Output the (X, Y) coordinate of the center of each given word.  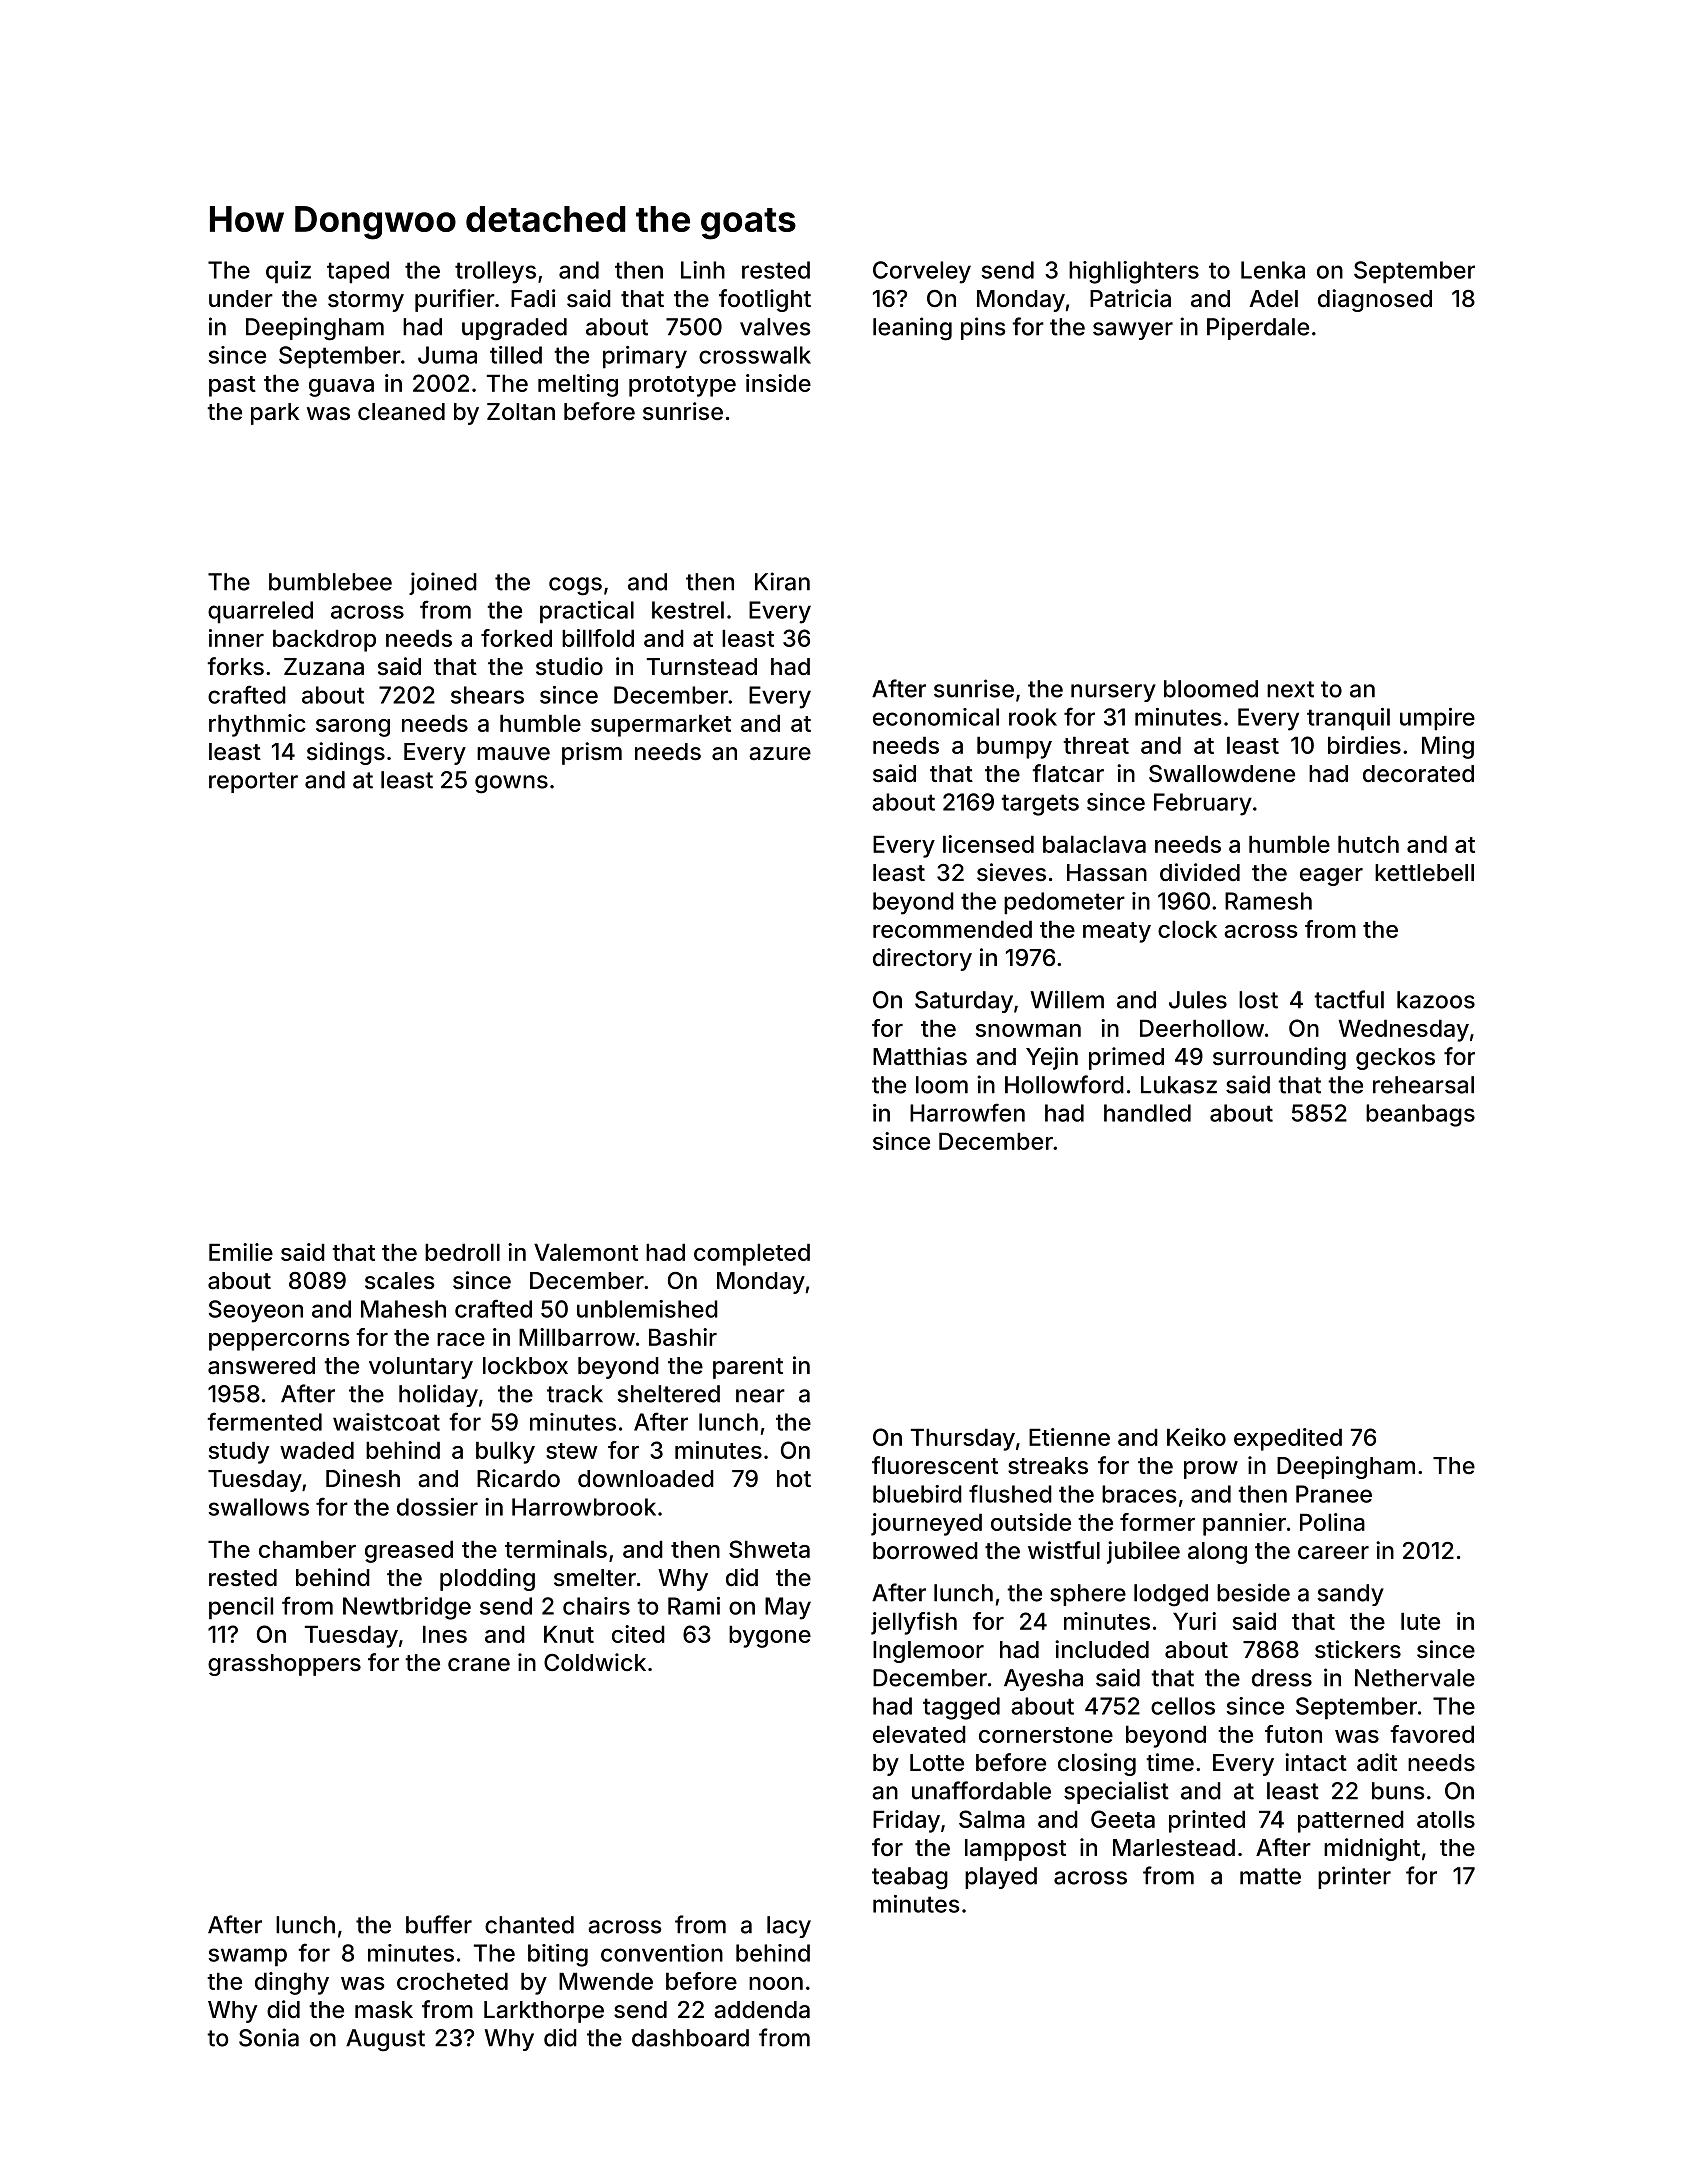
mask (384, 2010)
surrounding (1279, 1058)
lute (1420, 1621)
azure (780, 754)
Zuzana (324, 667)
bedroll (462, 1252)
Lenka (1273, 270)
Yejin (1052, 1058)
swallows (259, 1507)
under (241, 299)
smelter (595, 1578)
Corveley (922, 272)
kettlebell (1424, 873)
